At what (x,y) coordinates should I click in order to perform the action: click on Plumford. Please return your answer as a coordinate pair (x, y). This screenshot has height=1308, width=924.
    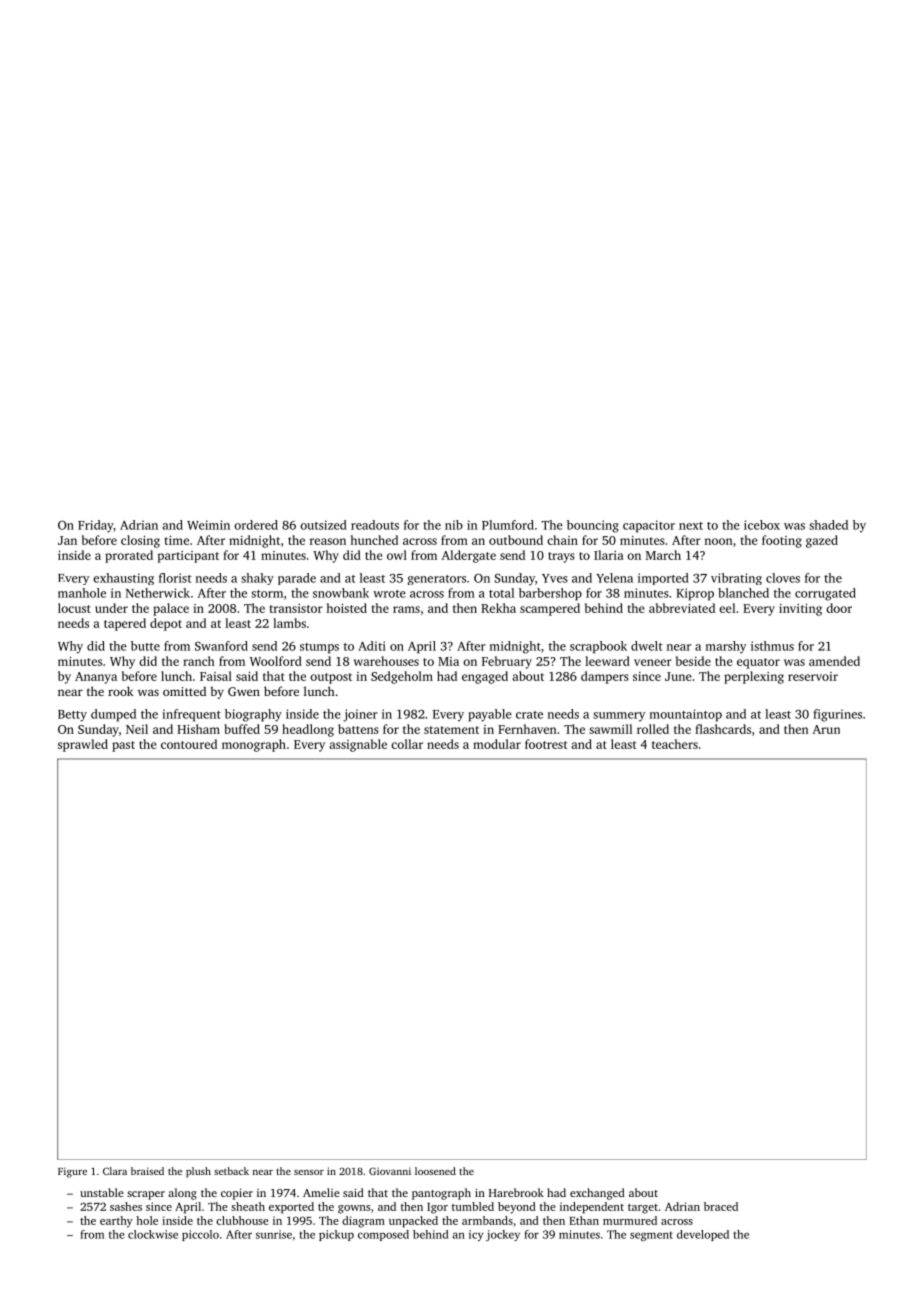
    Looking at the image, I should click on (508, 525).
